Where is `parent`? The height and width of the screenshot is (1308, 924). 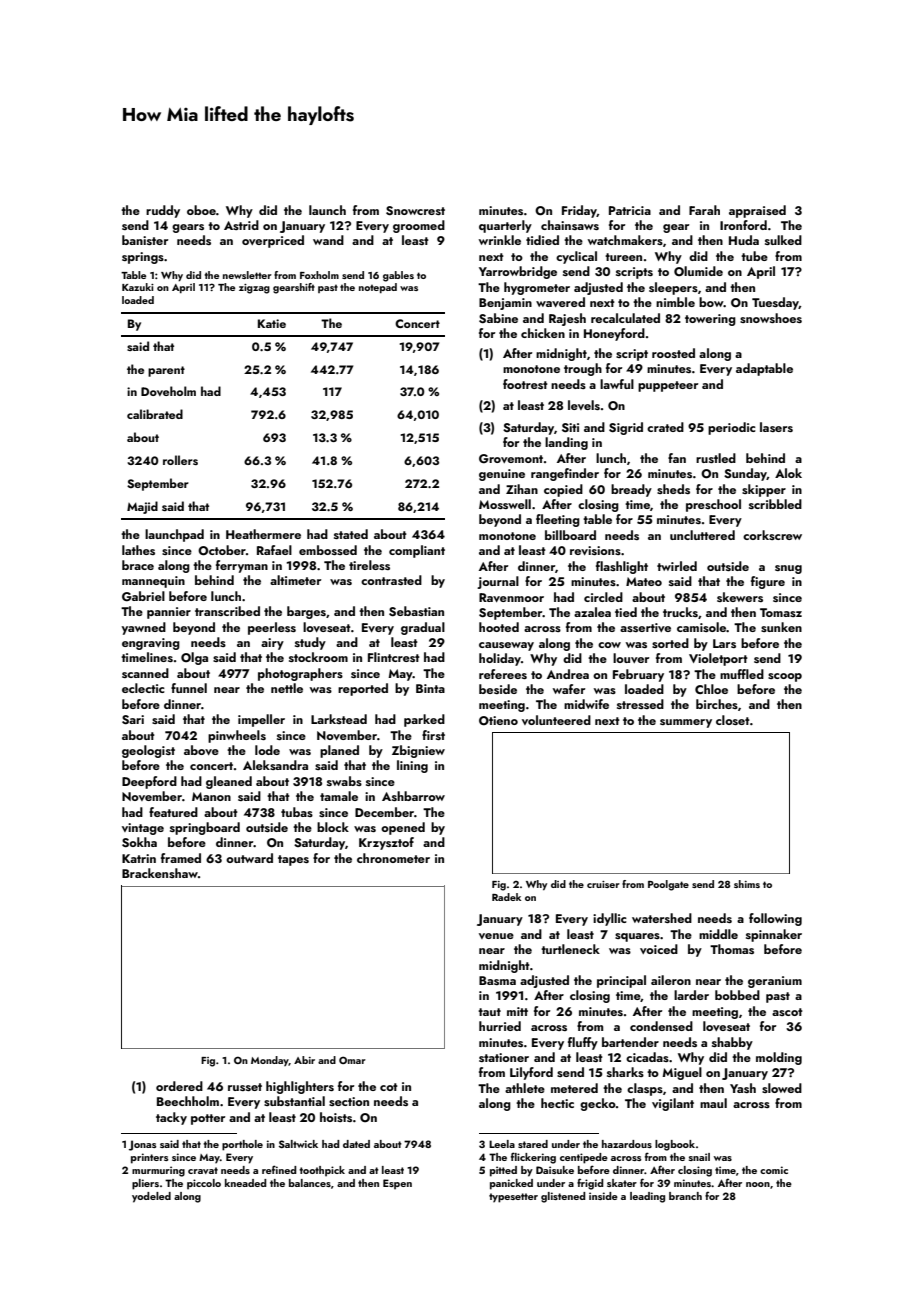 parent is located at coordinates (166, 371).
